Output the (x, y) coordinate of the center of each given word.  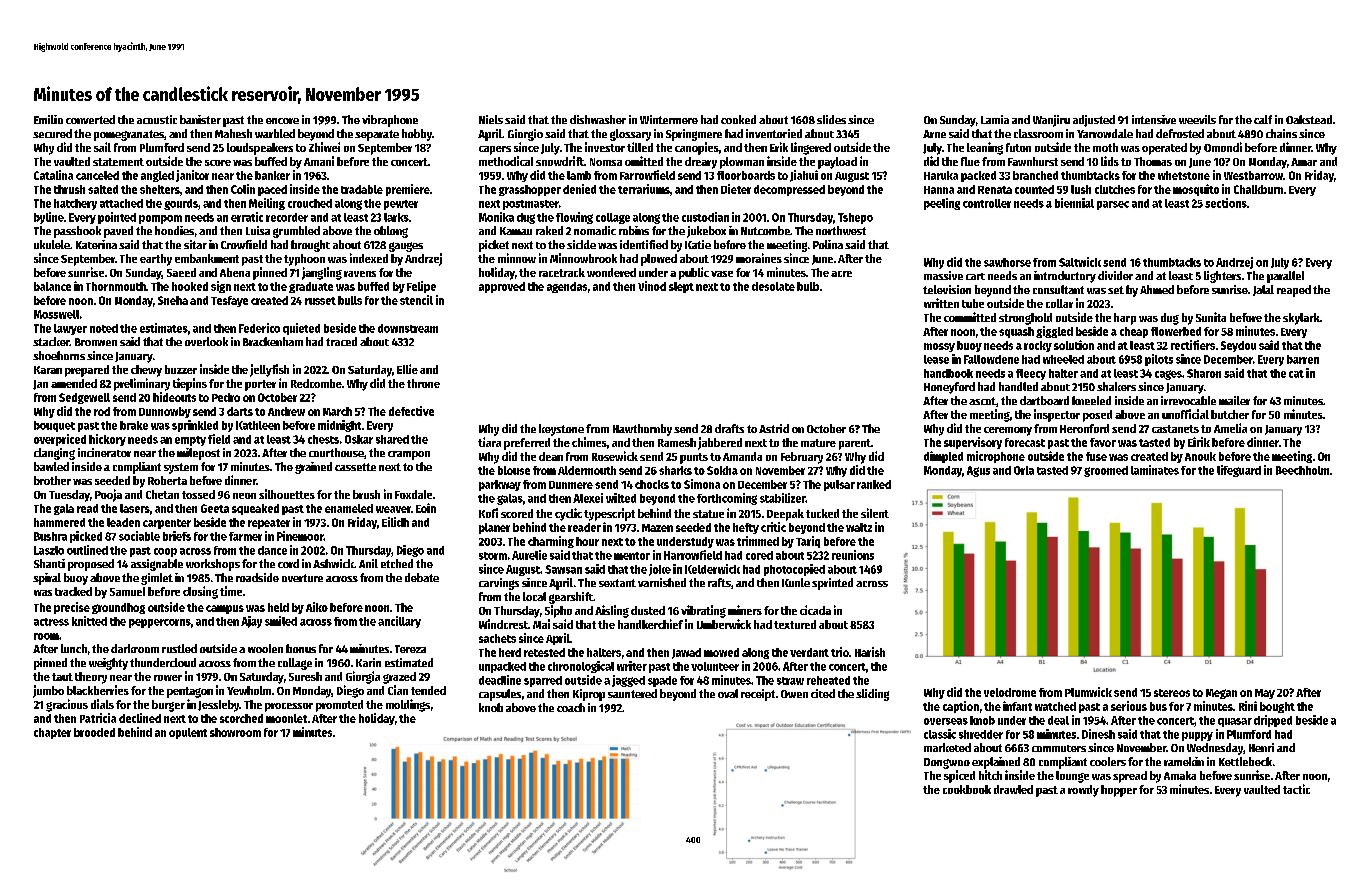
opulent (188, 733)
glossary (630, 135)
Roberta (167, 480)
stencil (416, 300)
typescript (609, 514)
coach (571, 707)
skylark (1301, 319)
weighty (108, 664)
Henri (1261, 747)
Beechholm (1302, 470)
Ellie (407, 369)
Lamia (995, 119)
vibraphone (390, 121)
